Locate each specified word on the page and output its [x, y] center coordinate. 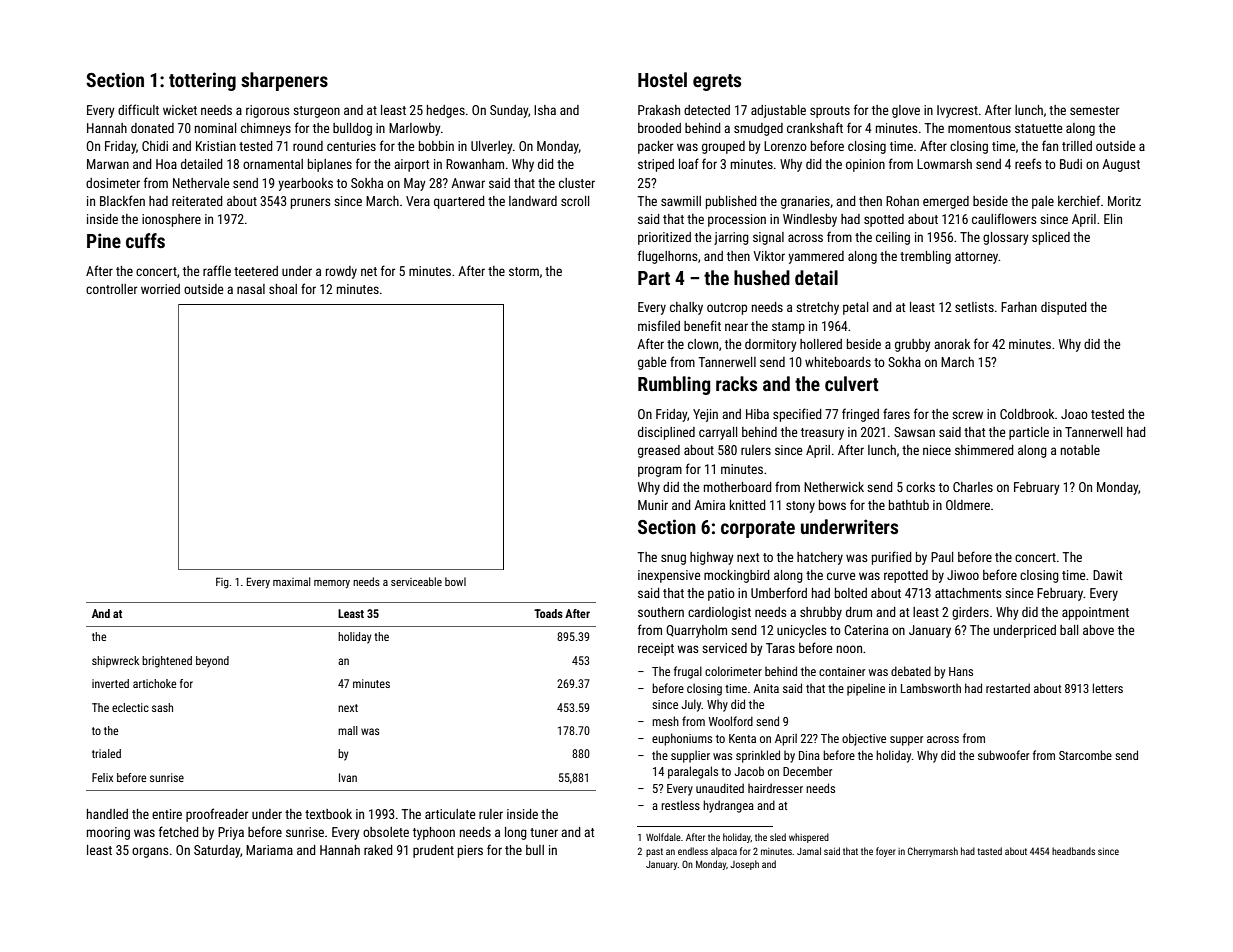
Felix [102, 777]
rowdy [341, 272]
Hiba [757, 414]
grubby [913, 345]
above [1098, 630]
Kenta [742, 738]
